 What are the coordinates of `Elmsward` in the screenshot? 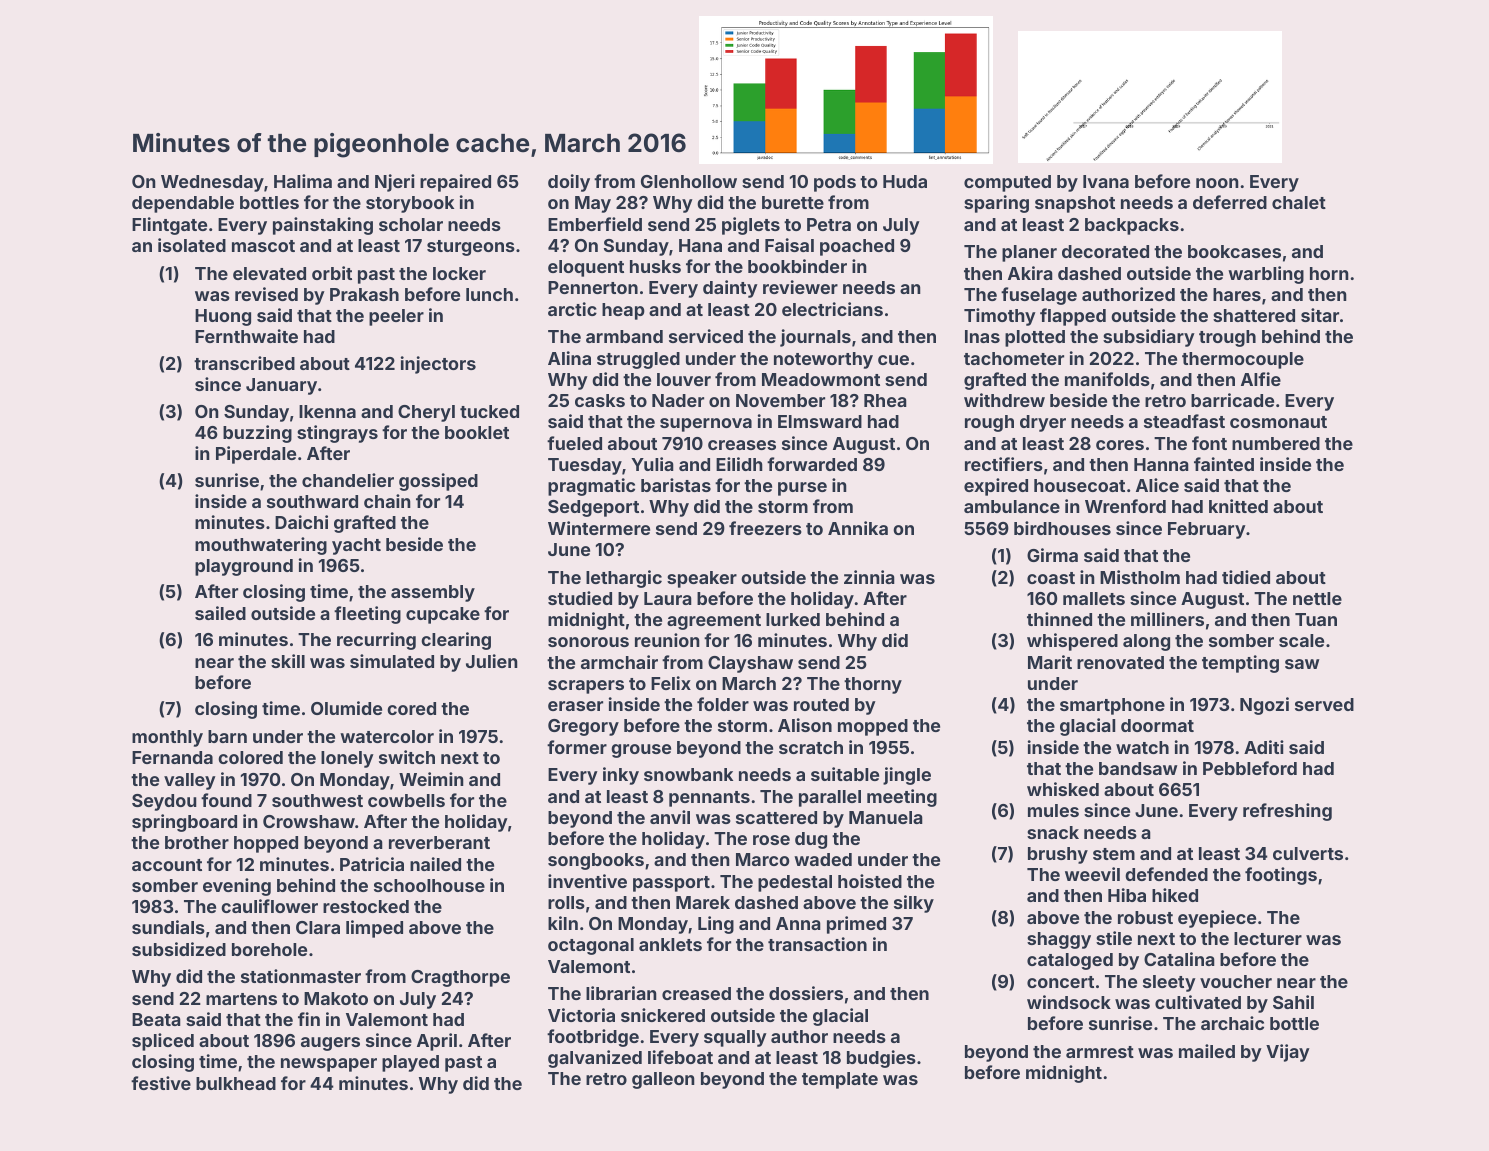 It's located at (820, 421).
